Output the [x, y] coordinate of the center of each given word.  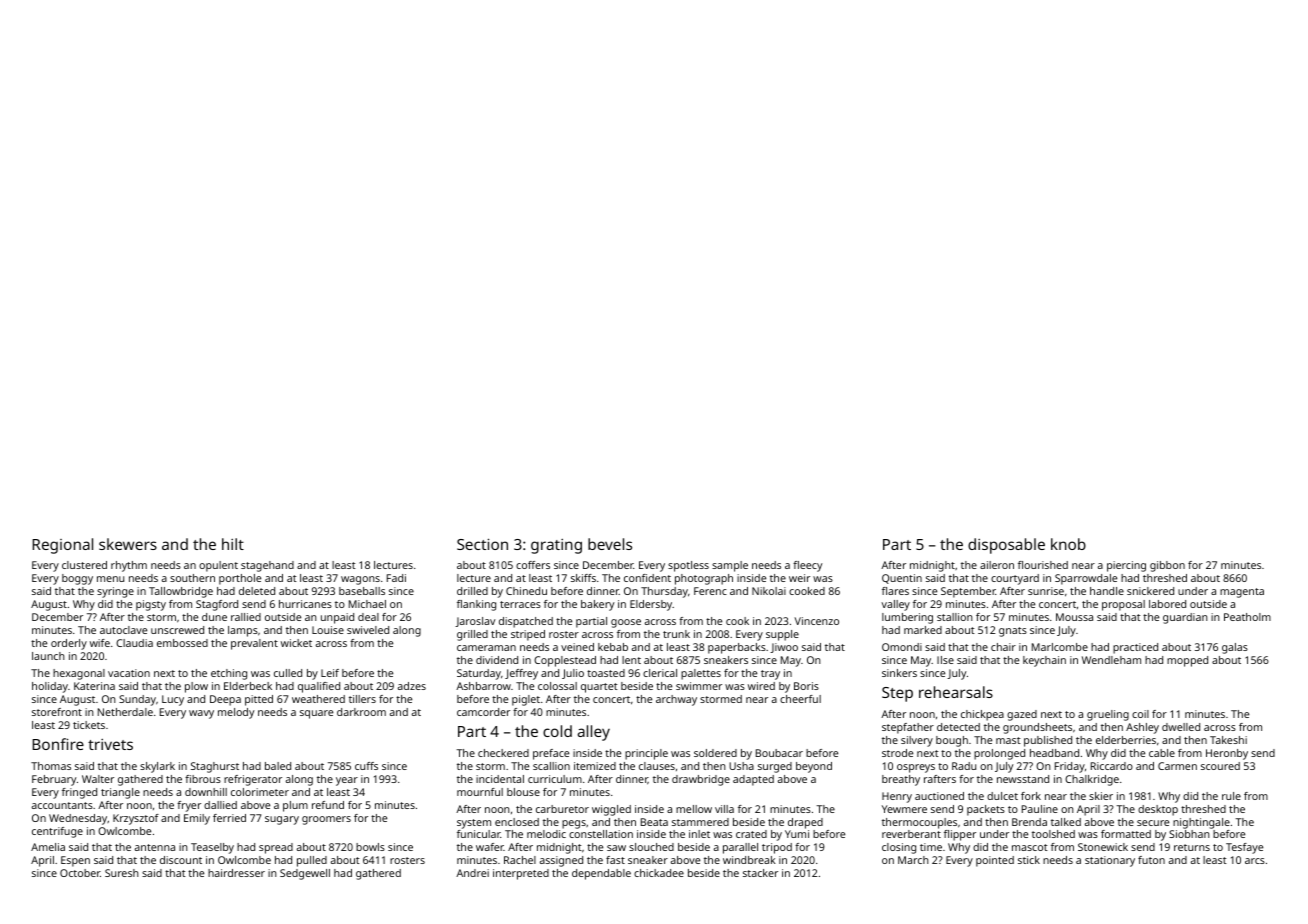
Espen [75, 861]
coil [1140, 714]
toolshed [1053, 834]
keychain [1044, 661]
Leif [330, 673]
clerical [660, 673]
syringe [115, 592]
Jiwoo [784, 648]
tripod [777, 848]
